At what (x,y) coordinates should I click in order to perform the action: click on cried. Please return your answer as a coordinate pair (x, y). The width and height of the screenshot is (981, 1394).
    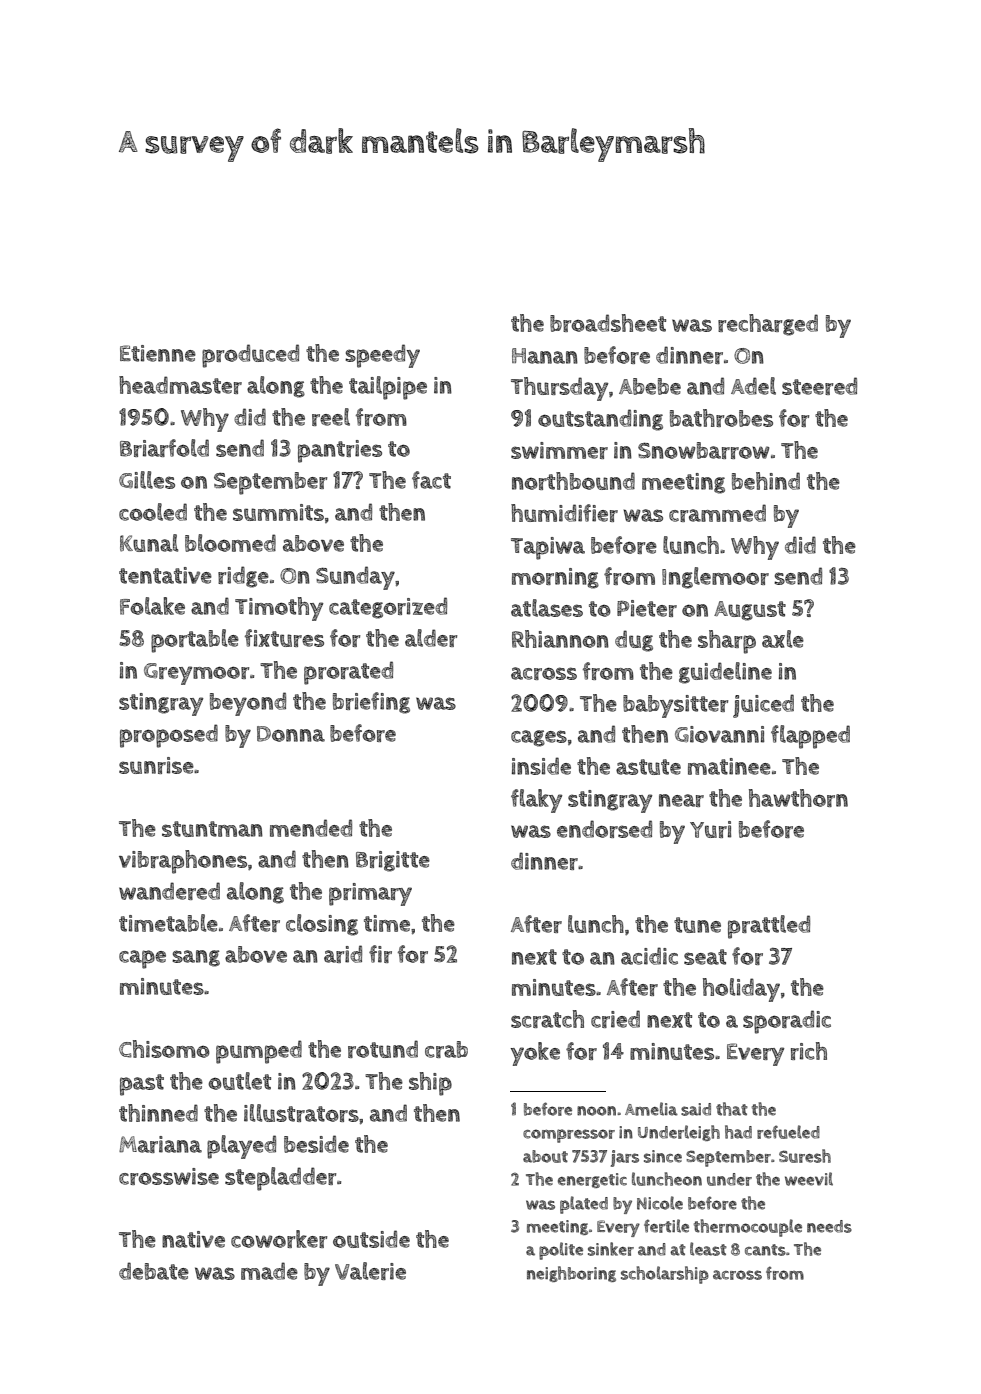
    Looking at the image, I should click on (615, 1019).
